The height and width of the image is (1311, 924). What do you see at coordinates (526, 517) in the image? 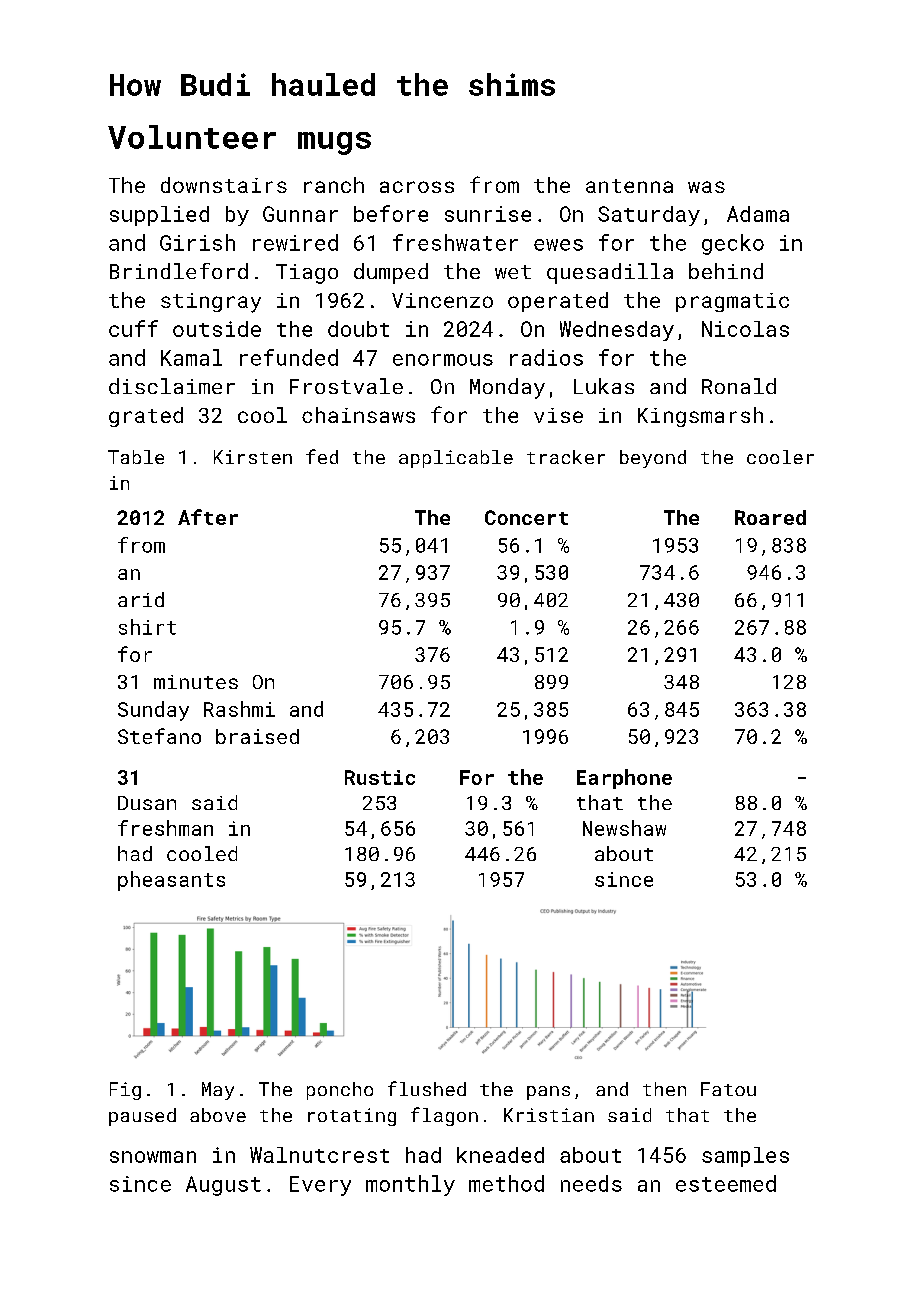
I see `Concert` at bounding box center [526, 517].
